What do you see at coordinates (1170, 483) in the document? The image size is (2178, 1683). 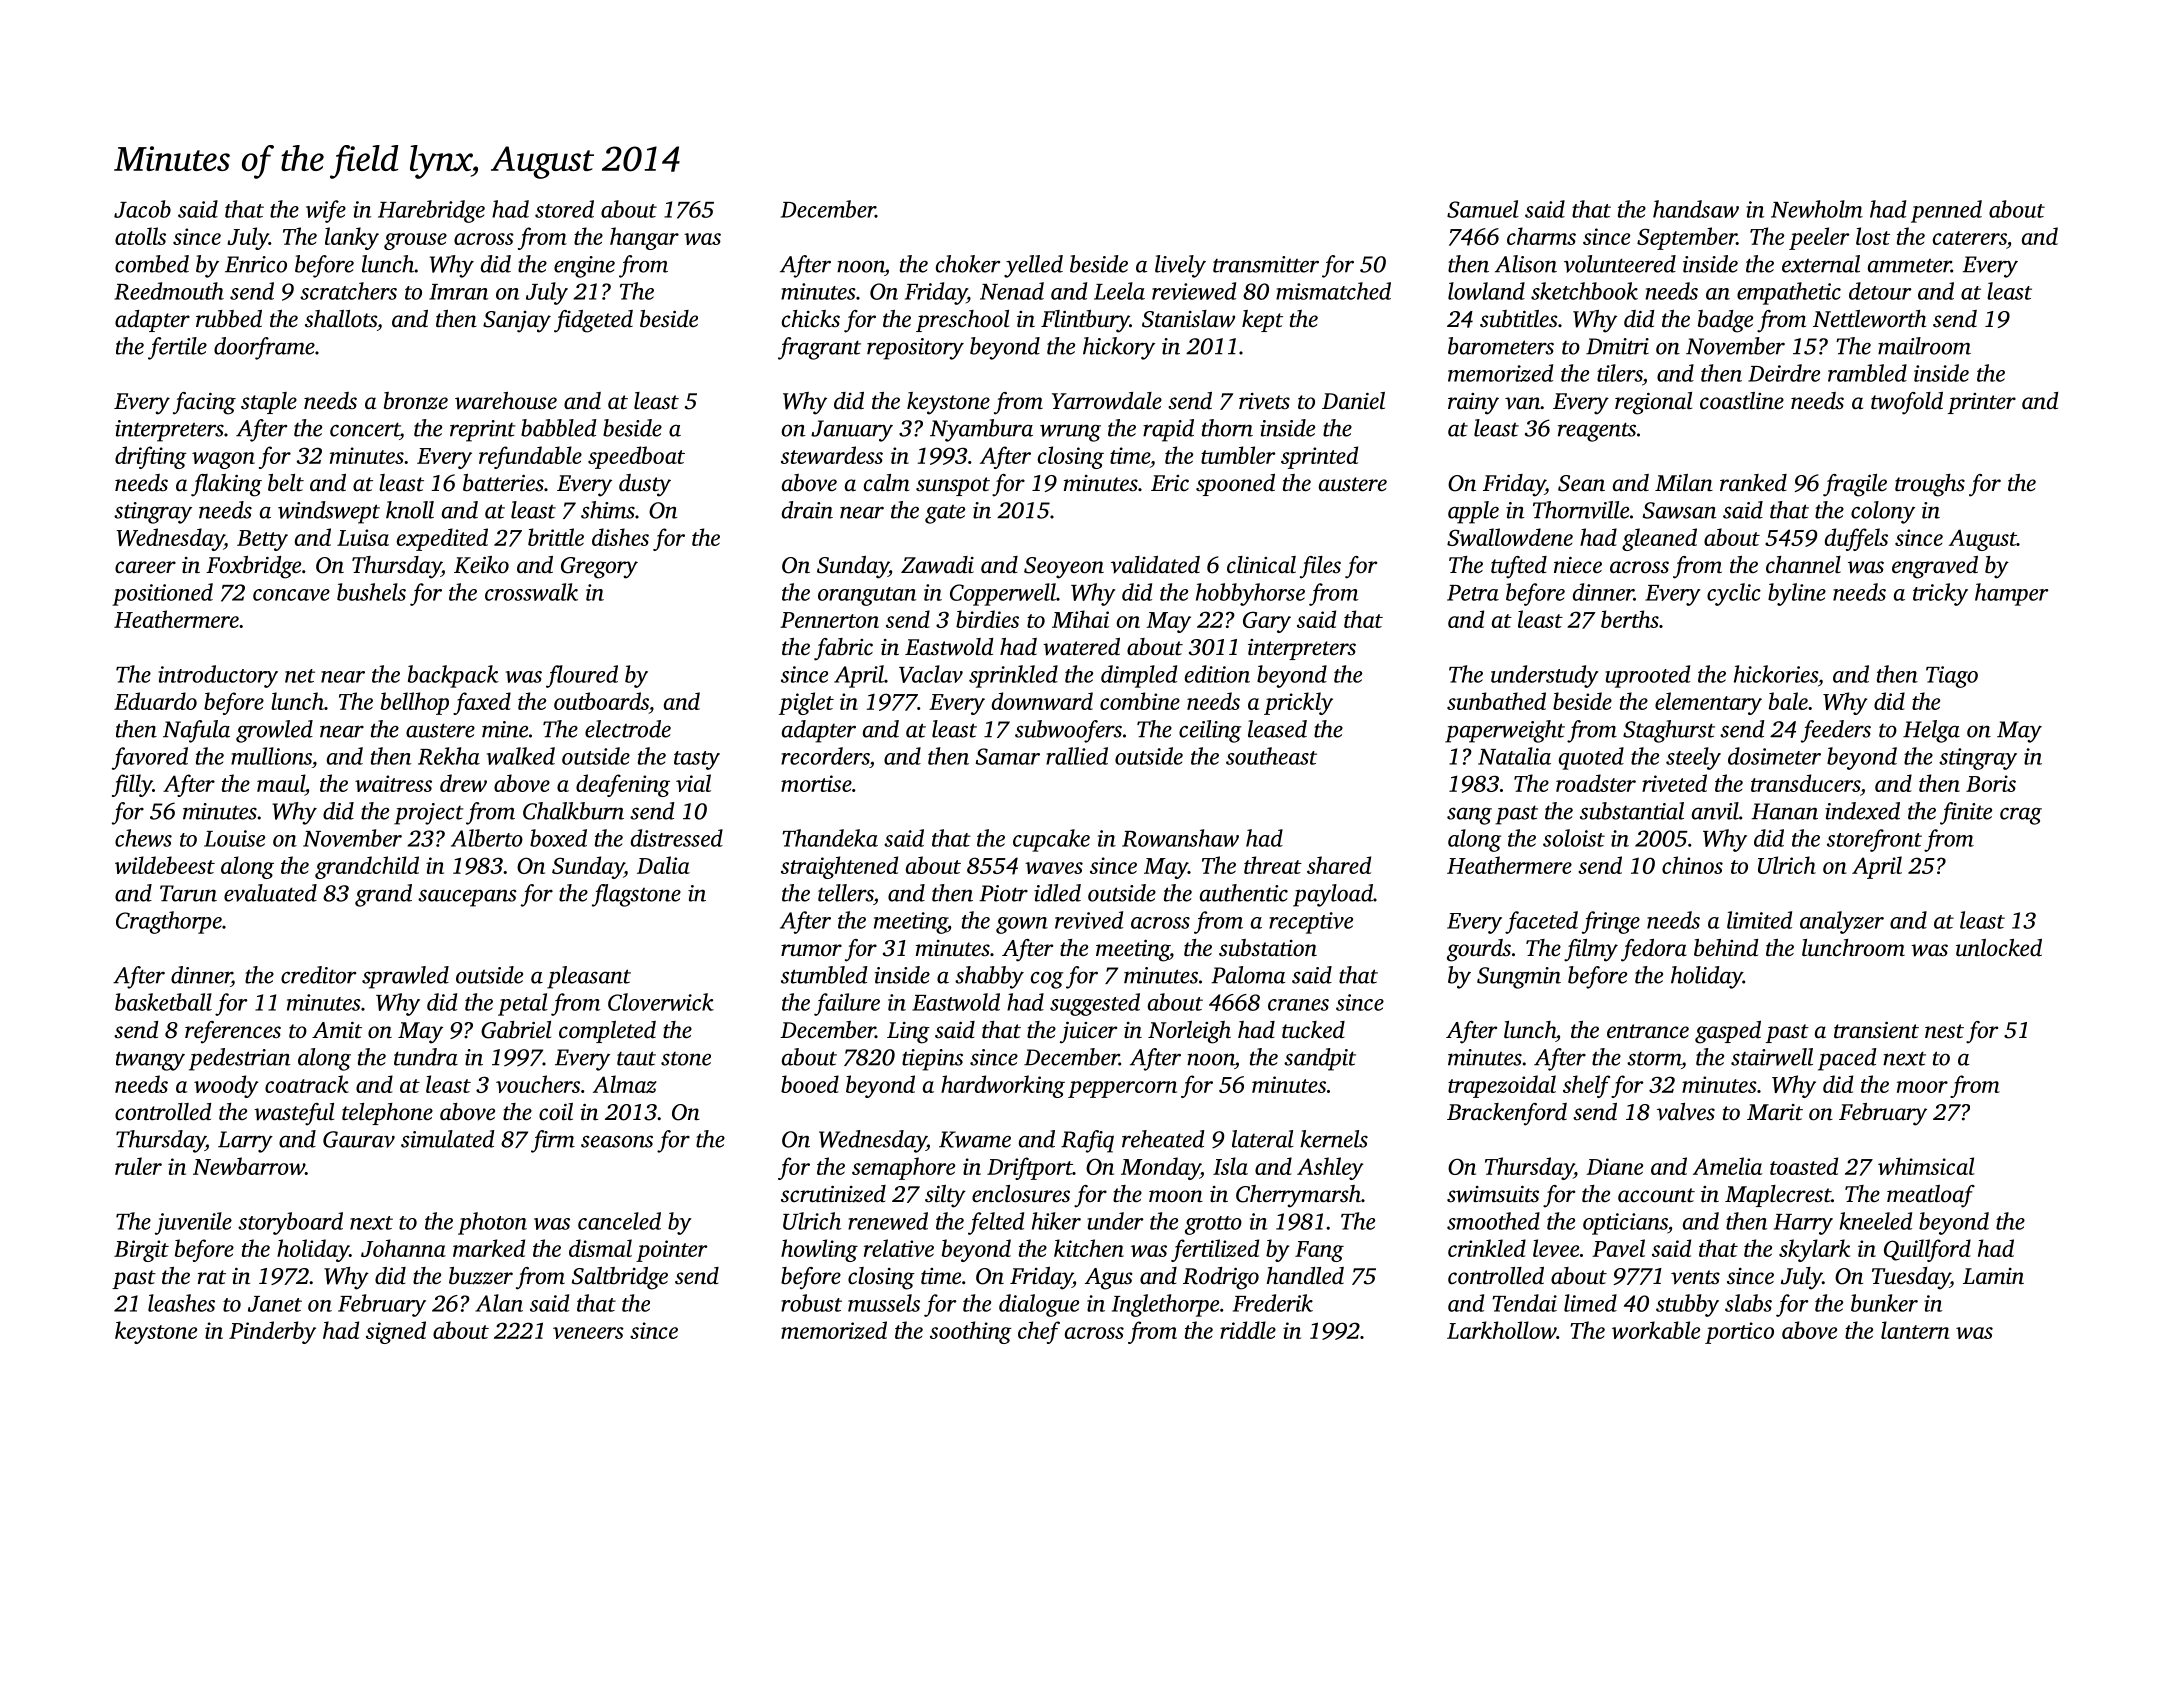 I see `Eric` at bounding box center [1170, 483].
